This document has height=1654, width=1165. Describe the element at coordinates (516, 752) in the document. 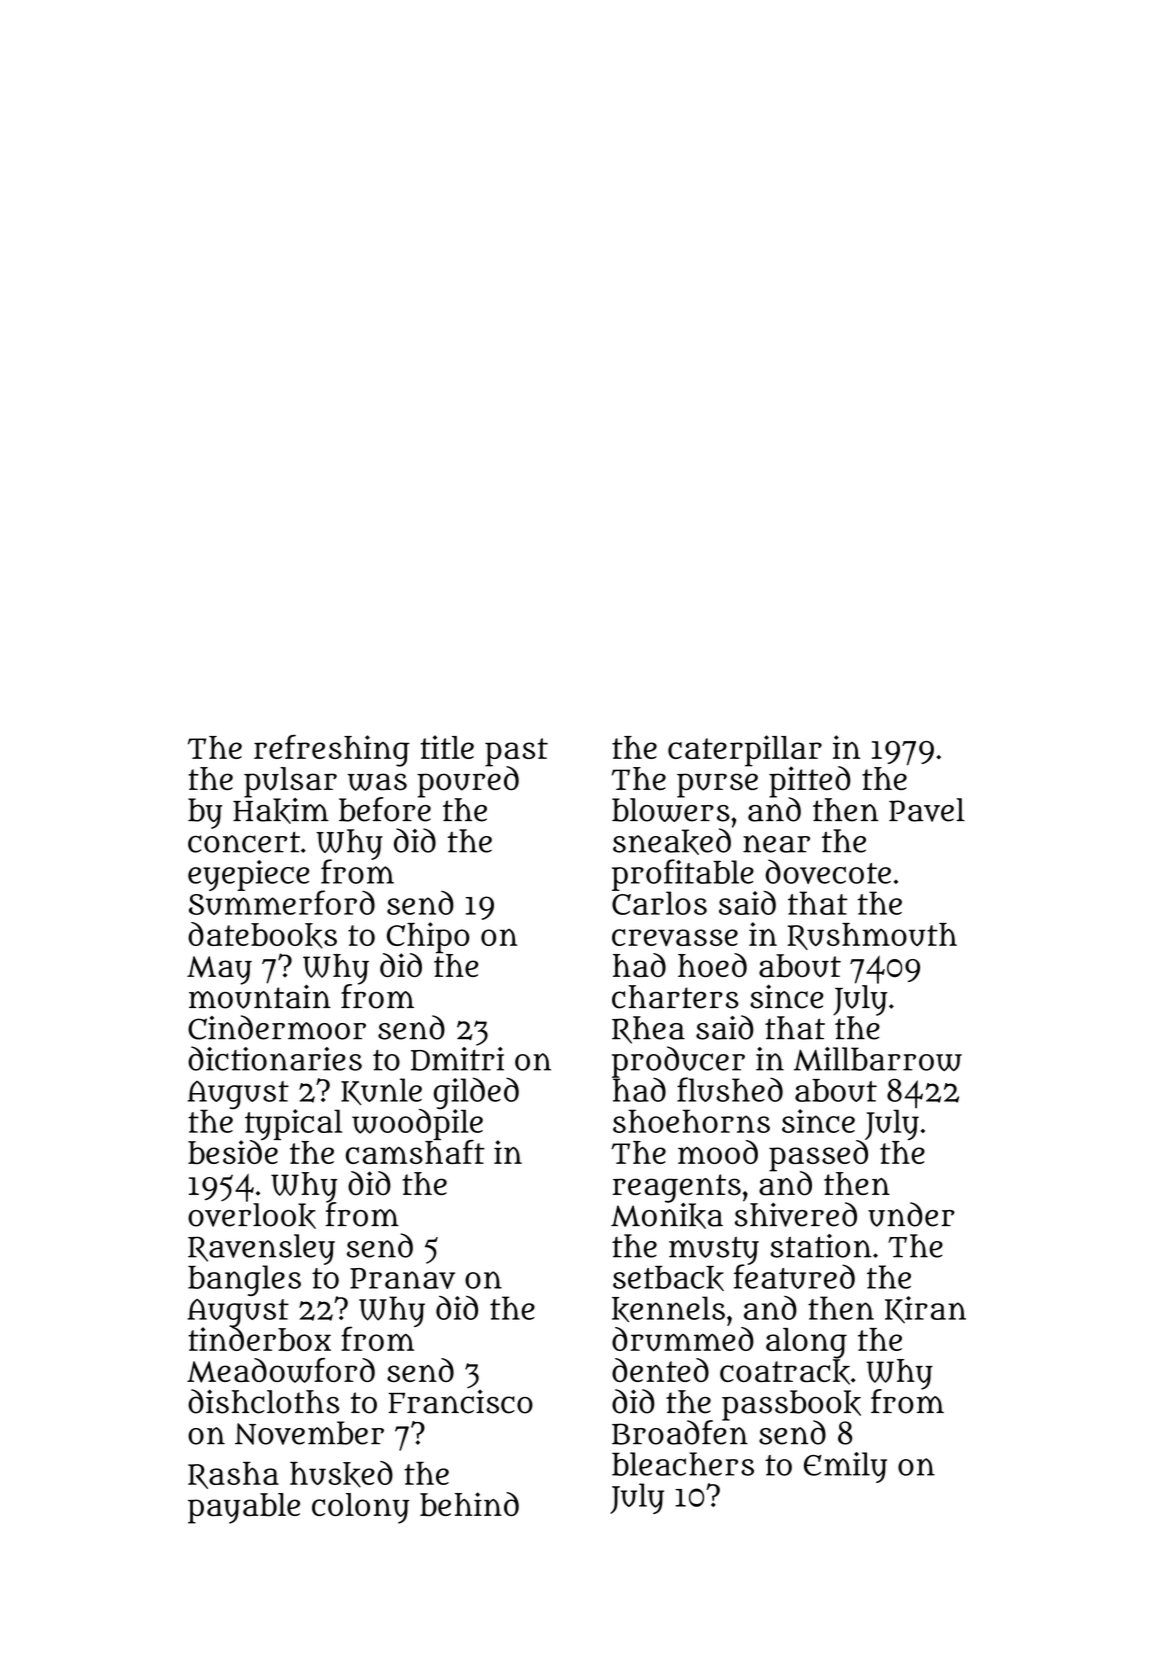

I see `past` at that location.
